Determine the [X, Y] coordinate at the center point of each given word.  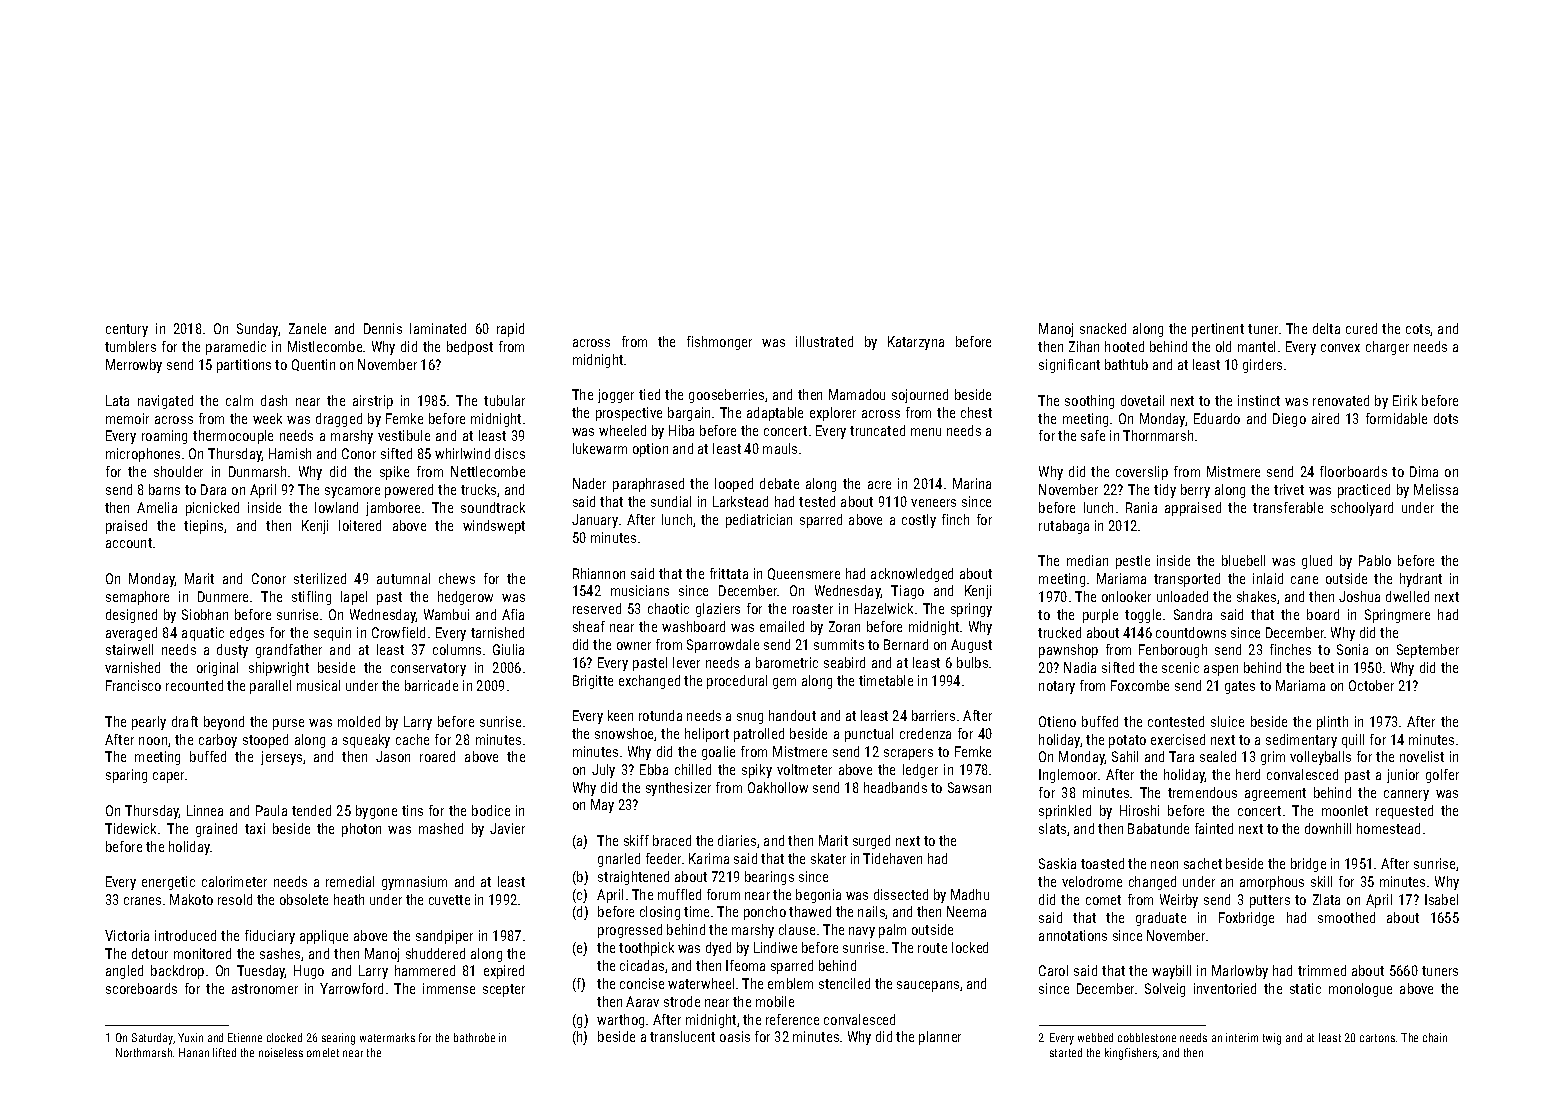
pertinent [1218, 330]
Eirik [1405, 400]
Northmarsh [144, 1052]
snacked [1103, 328]
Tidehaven [892, 858]
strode [682, 1001]
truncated [877, 430]
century [127, 330]
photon [361, 830]
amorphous [1272, 883]
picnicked [212, 509]
